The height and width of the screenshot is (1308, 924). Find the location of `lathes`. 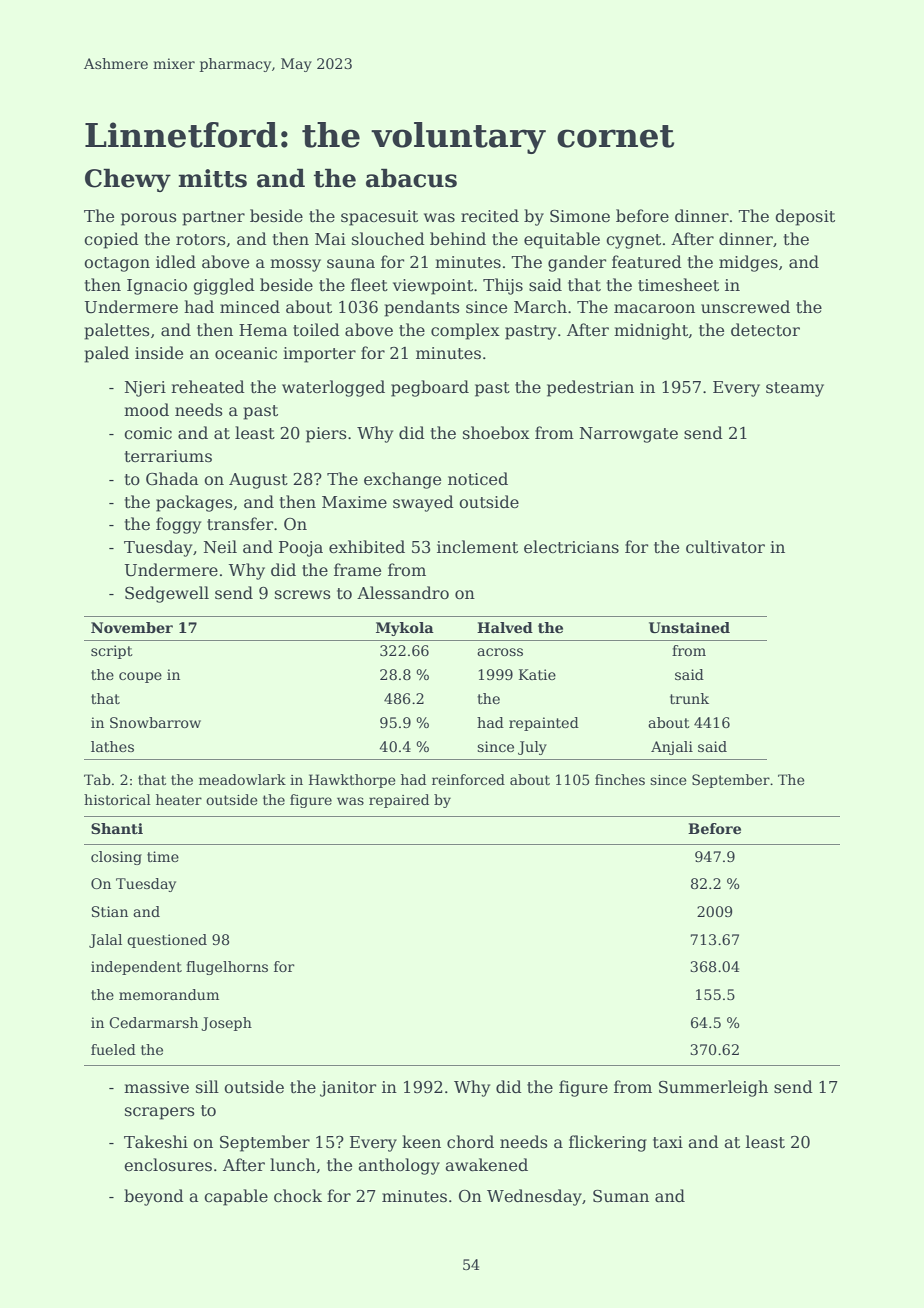

lathes is located at coordinates (112, 746).
